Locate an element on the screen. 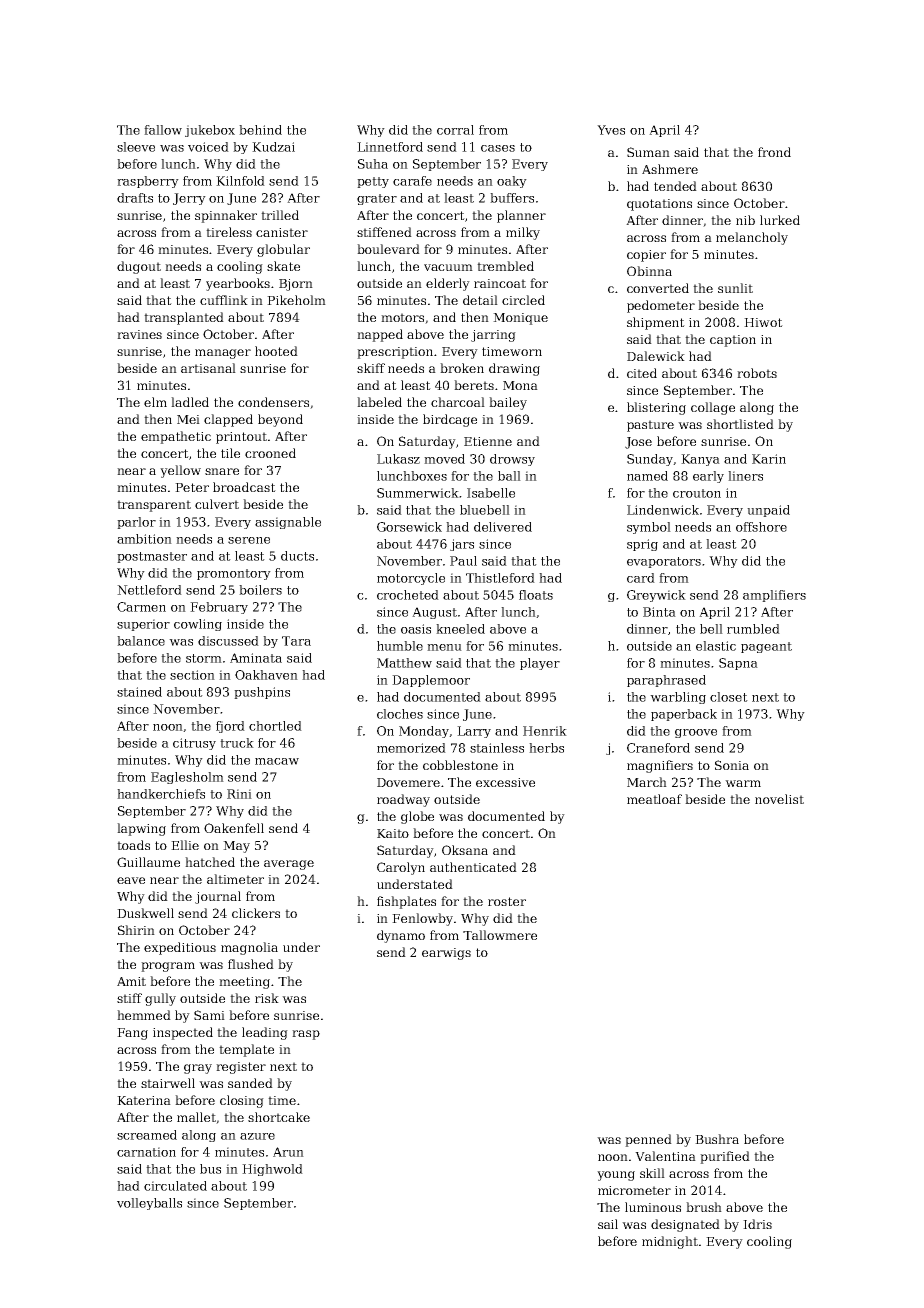  sleeve is located at coordinates (136, 147).
